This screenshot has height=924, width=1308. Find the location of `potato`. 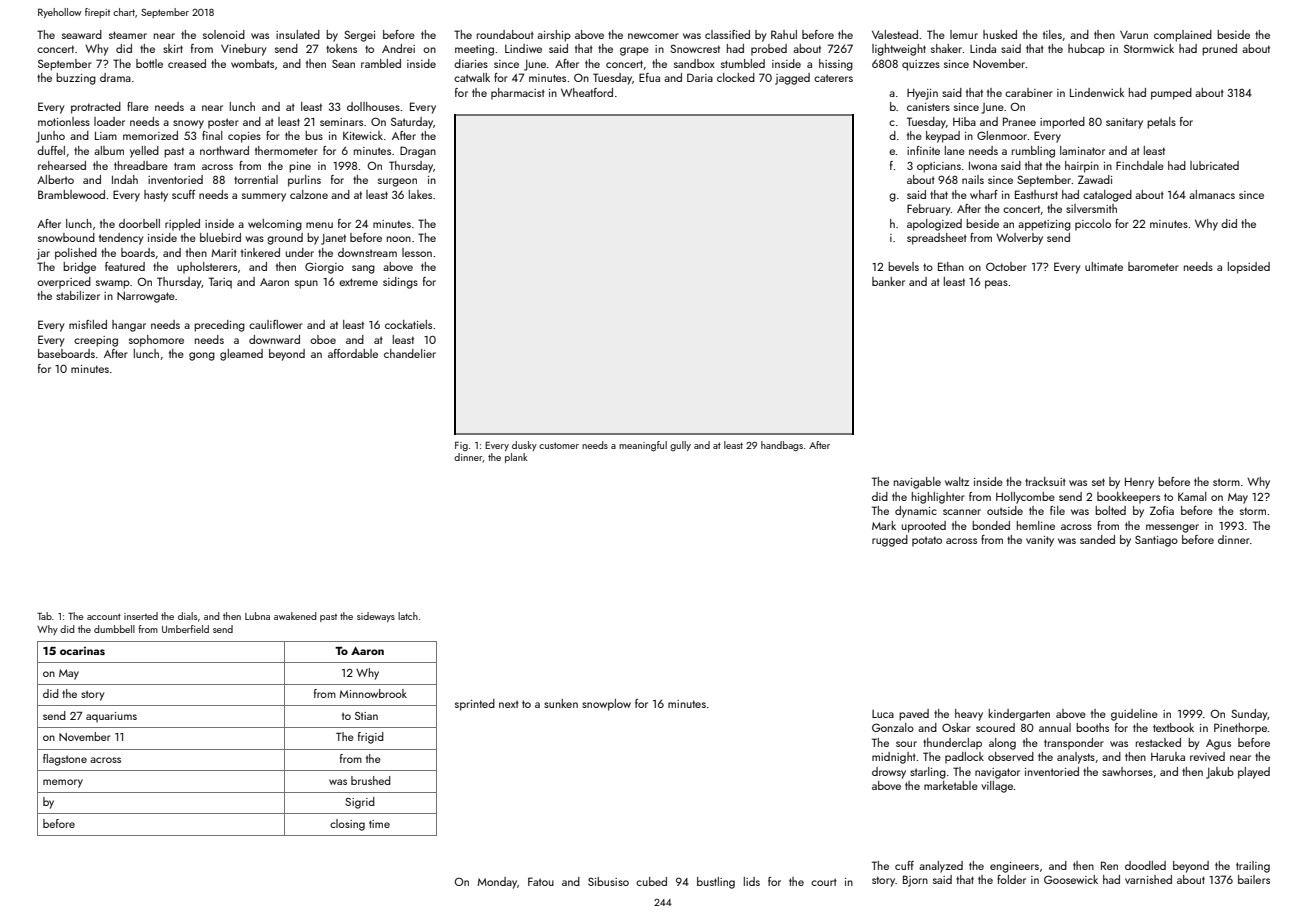

potato is located at coordinates (927, 541).
